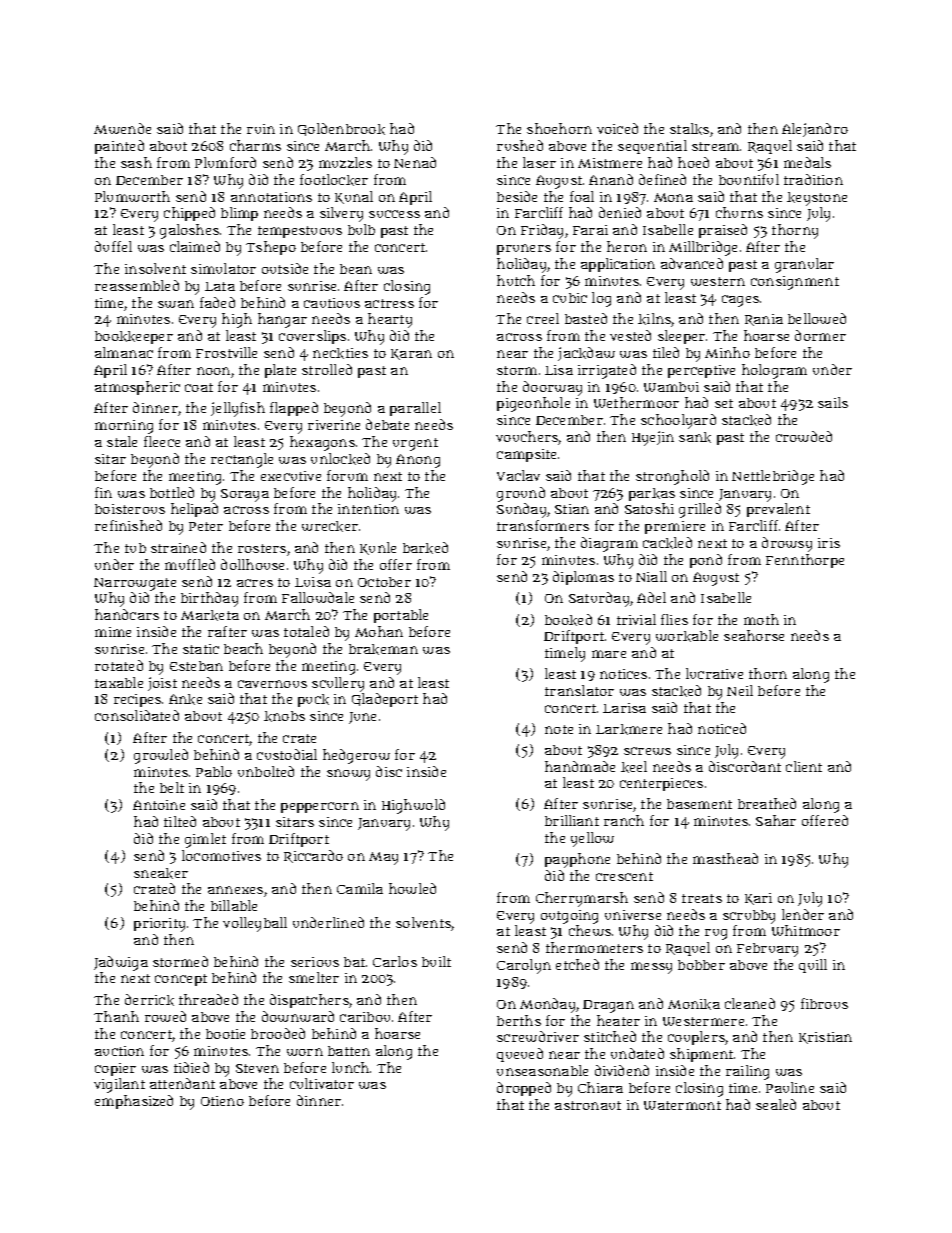 Image resolution: width=952 pixels, height=1233 pixels. I want to click on annotations, so click(271, 197).
